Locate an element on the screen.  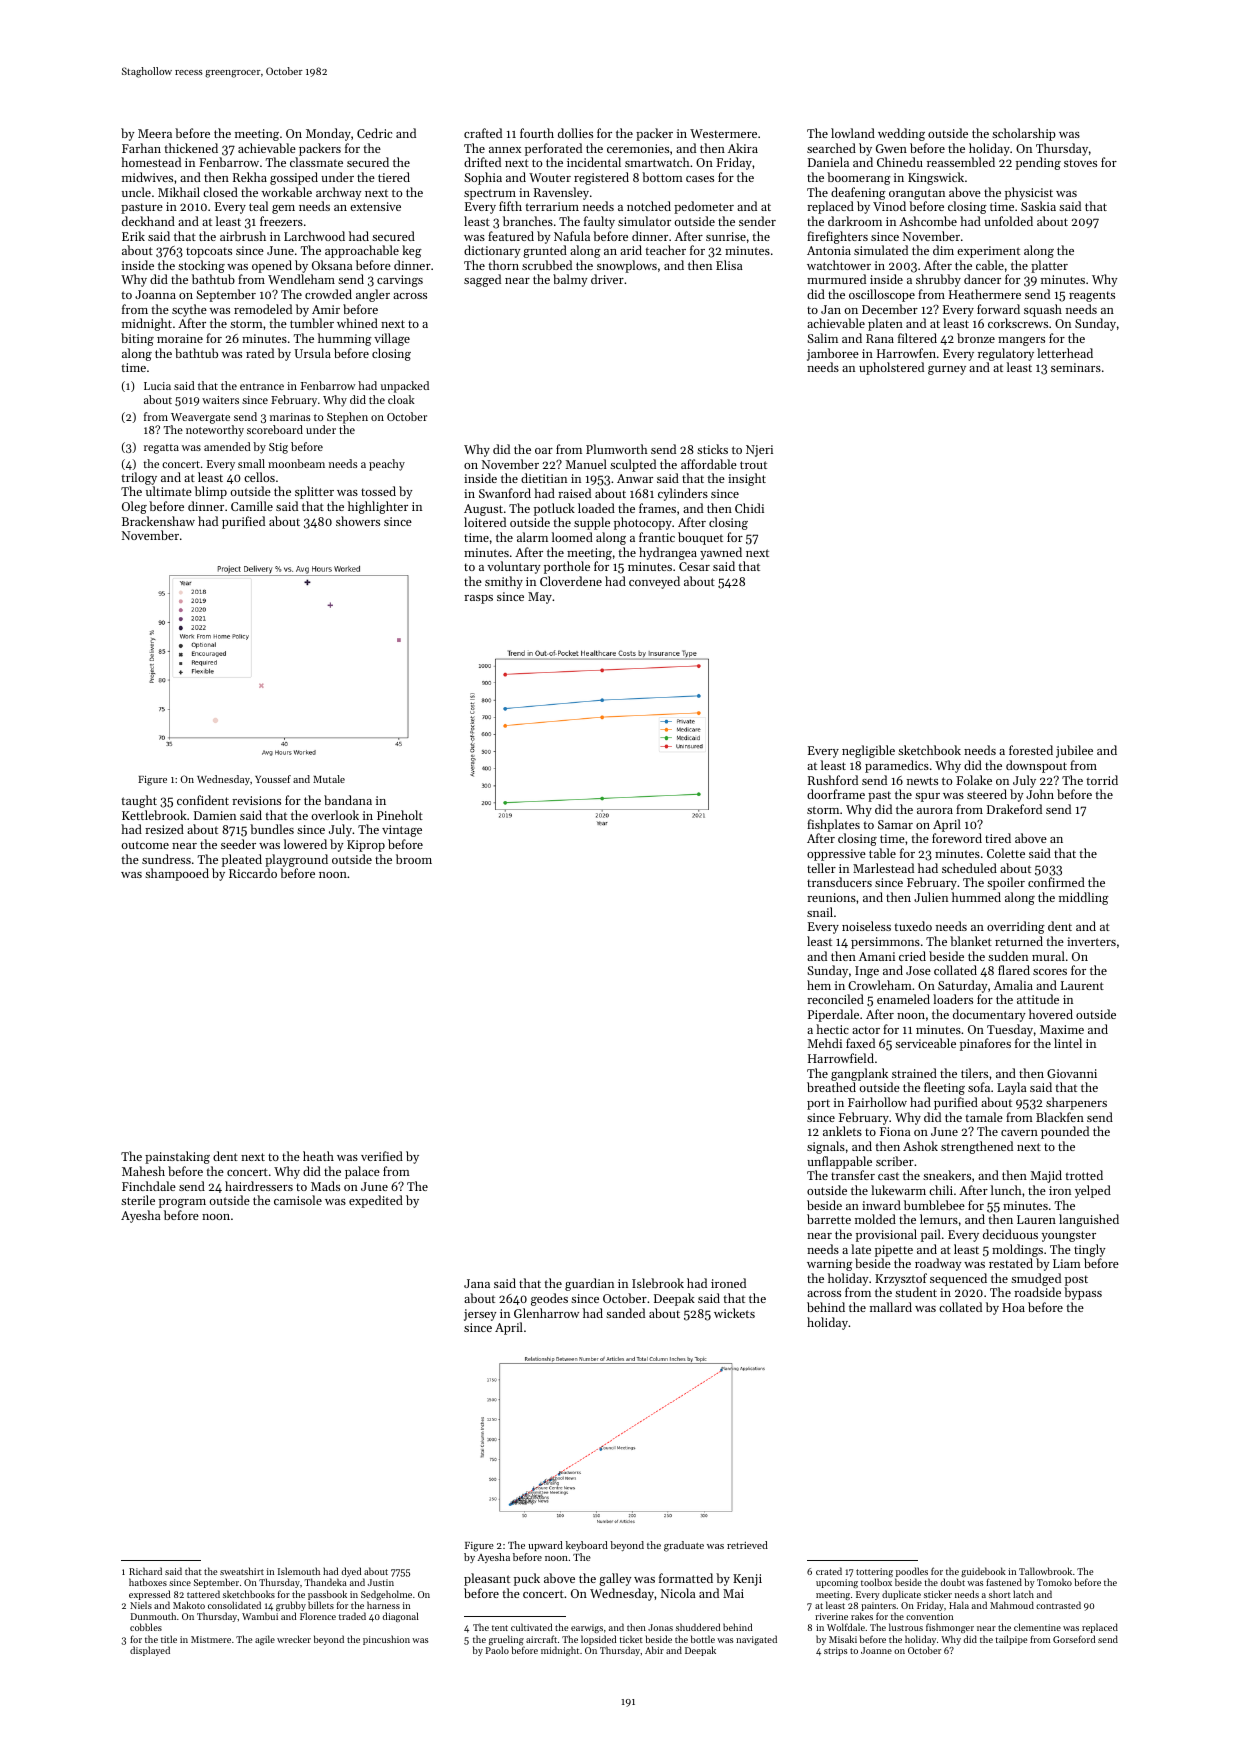
keyboard is located at coordinates (587, 1546).
